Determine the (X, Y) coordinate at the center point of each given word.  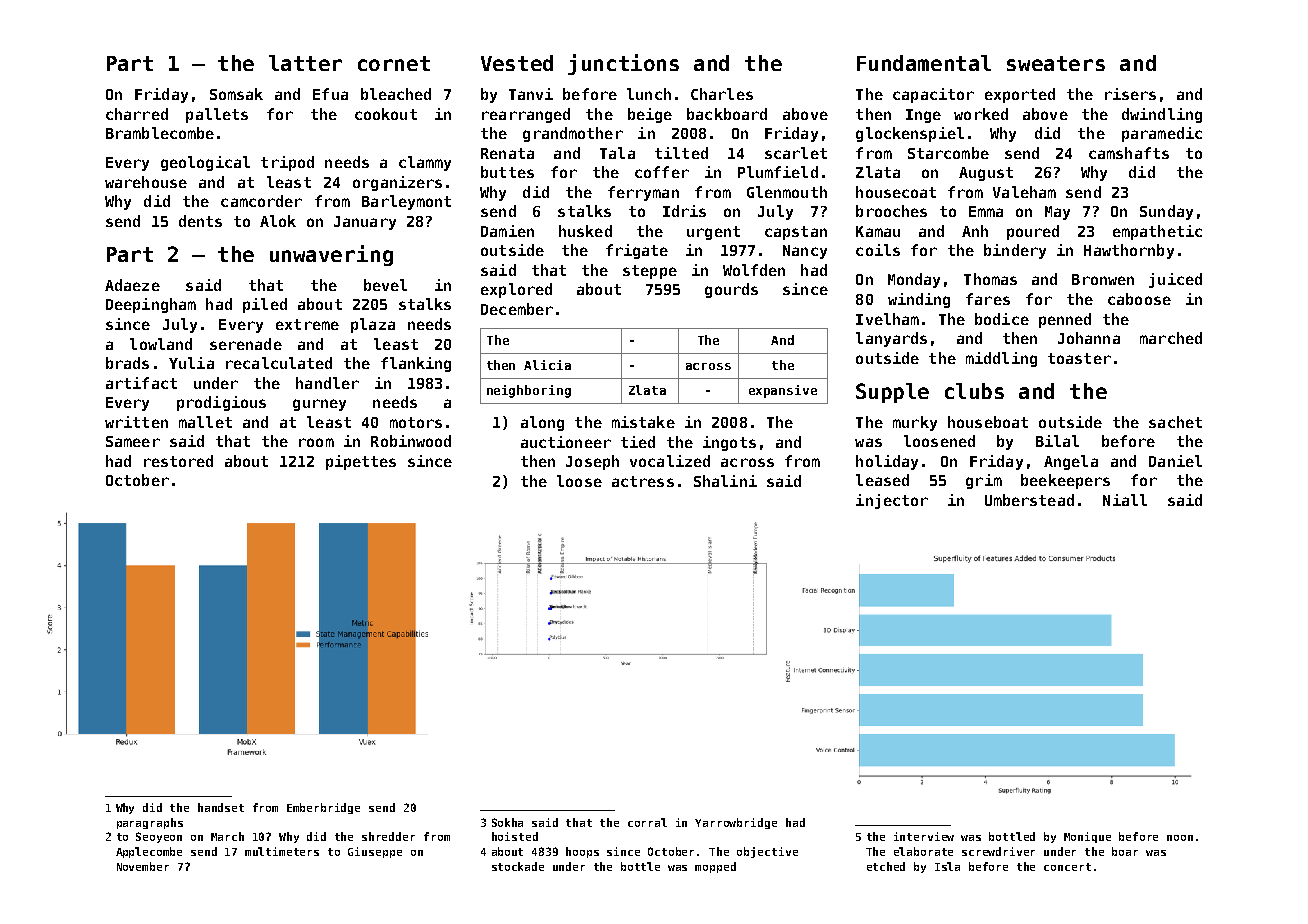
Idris (684, 211)
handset (221, 807)
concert (1067, 867)
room (316, 442)
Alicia (547, 365)
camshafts (1129, 153)
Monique (1087, 837)
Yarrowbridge (736, 823)
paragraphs (150, 823)
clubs (974, 391)
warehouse (146, 182)
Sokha (507, 822)
